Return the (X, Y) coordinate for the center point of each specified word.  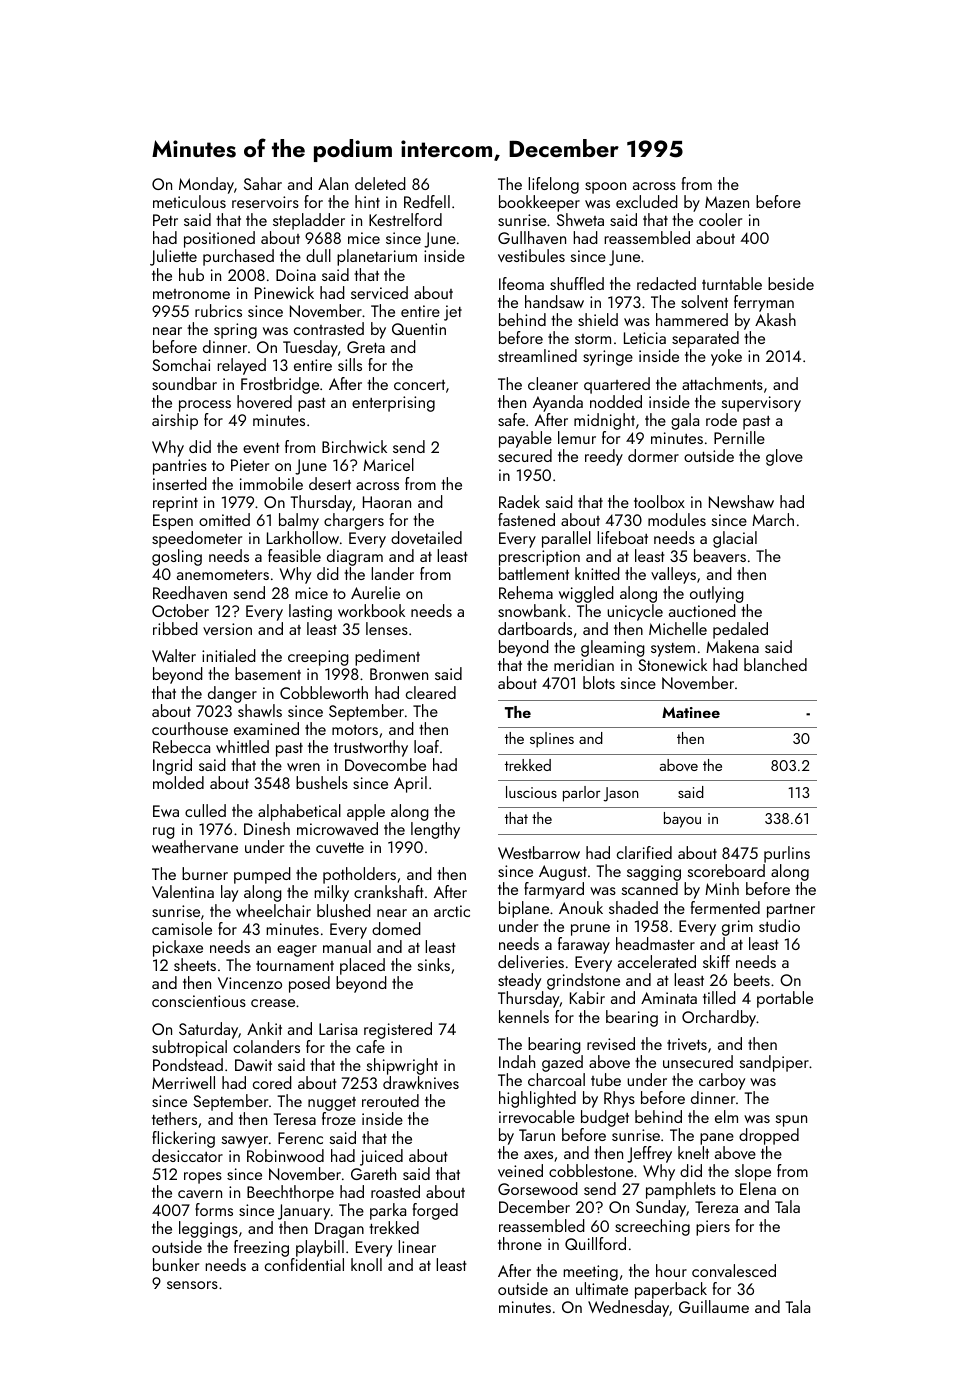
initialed (229, 655)
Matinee (691, 712)
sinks (434, 964)
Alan (333, 183)
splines (552, 740)
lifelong (553, 185)
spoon (605, 188)
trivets (687, 1044)
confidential (304, 1264)
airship (175, 421)
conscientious (199, 1001)
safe (511, 419)
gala (685, 421)
